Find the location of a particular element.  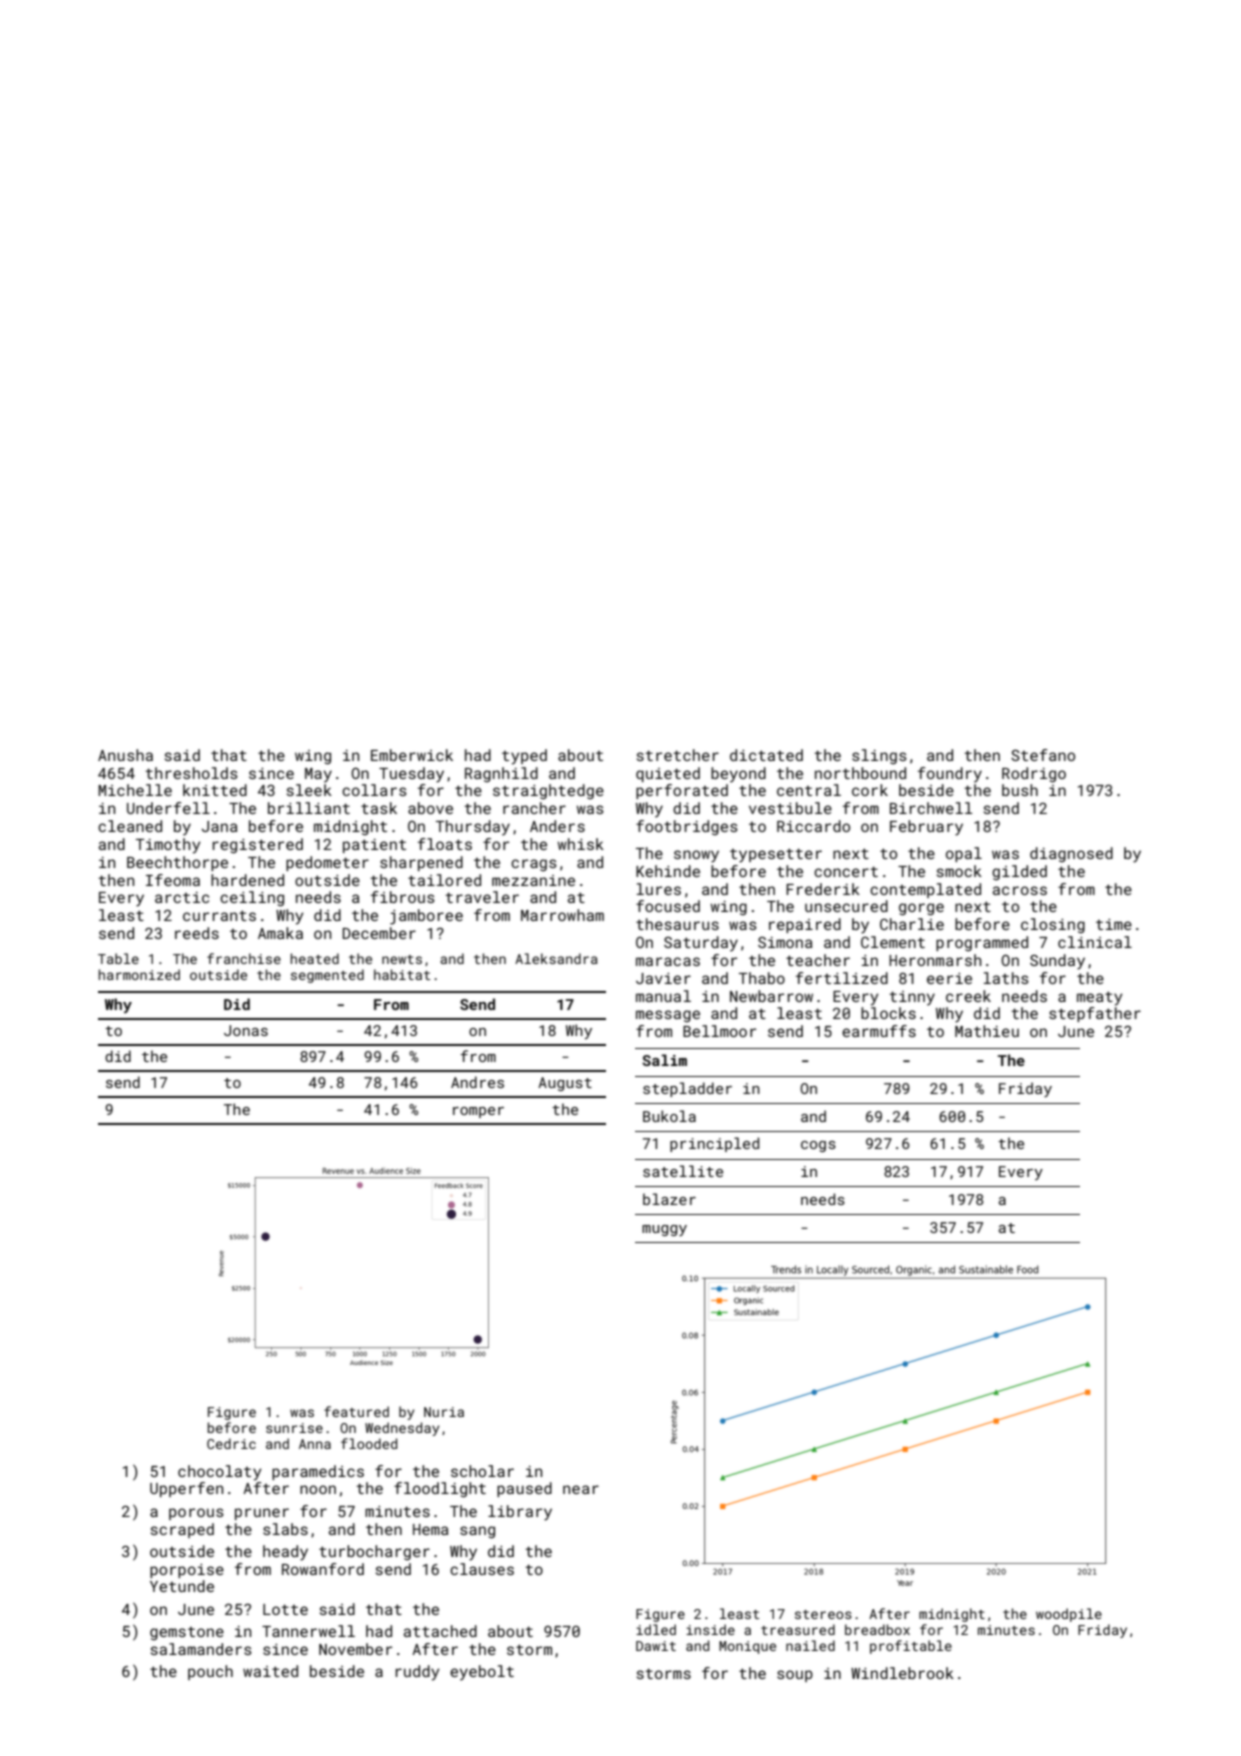

breadbox is located at coordinates (877, 1629).
